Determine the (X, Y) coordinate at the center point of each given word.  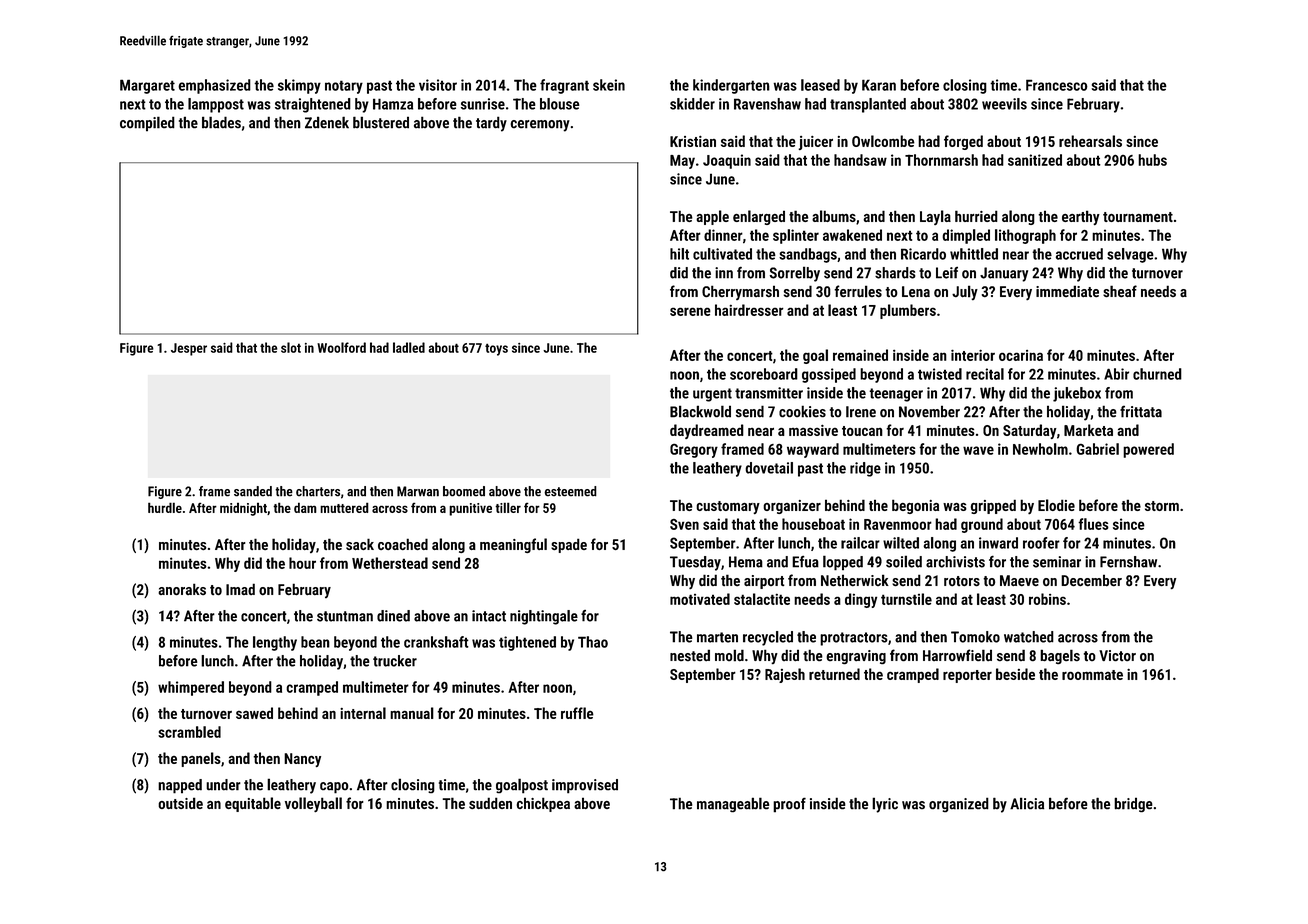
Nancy (302, 760)
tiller (508, 507)
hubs (1152, 160)
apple (712, 217)
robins (1047, 599)
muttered (344, 507)
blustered (381, 122)
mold (729, 655)
